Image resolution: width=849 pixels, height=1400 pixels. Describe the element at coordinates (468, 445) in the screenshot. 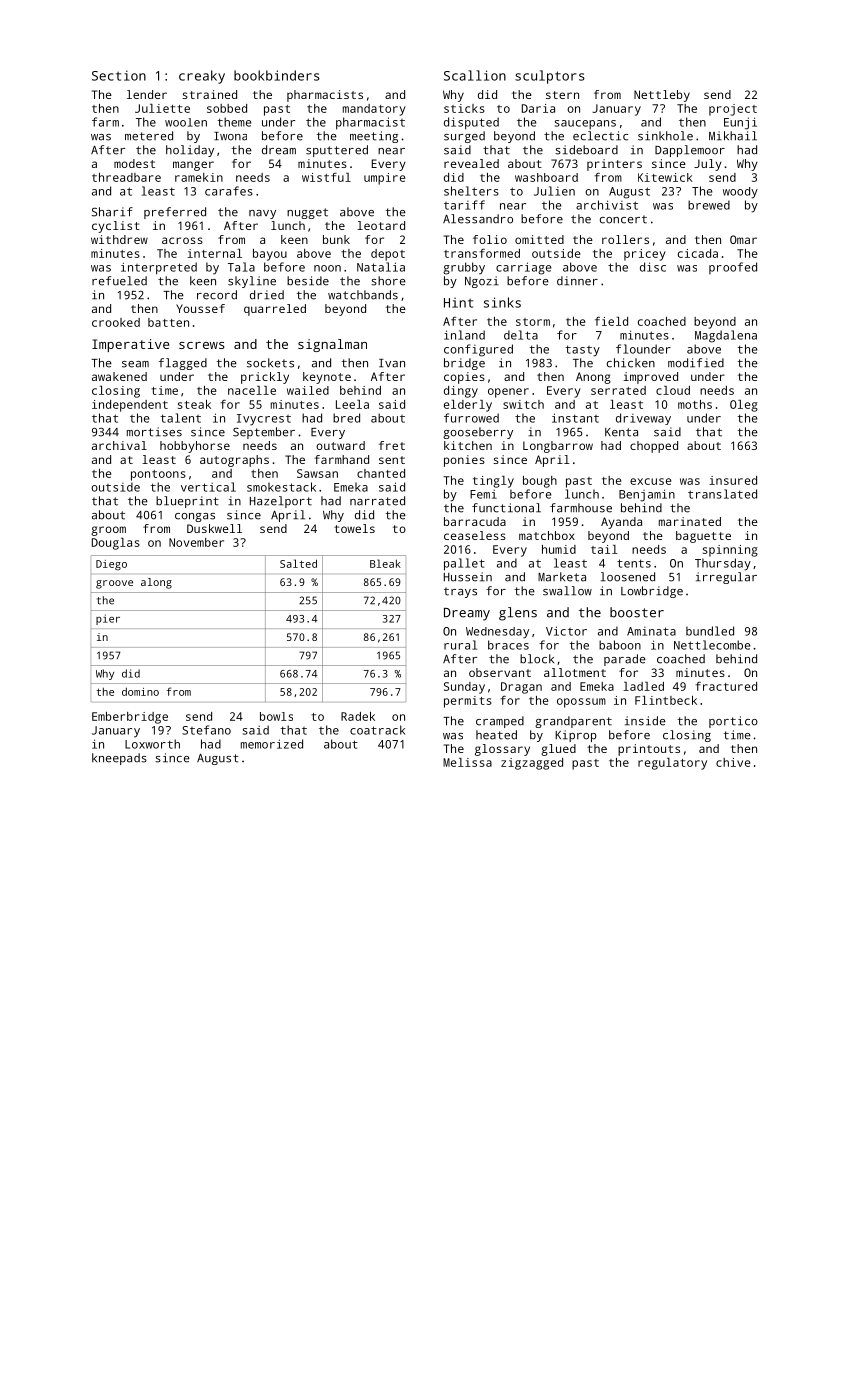

I see `kitchen` at that location.
